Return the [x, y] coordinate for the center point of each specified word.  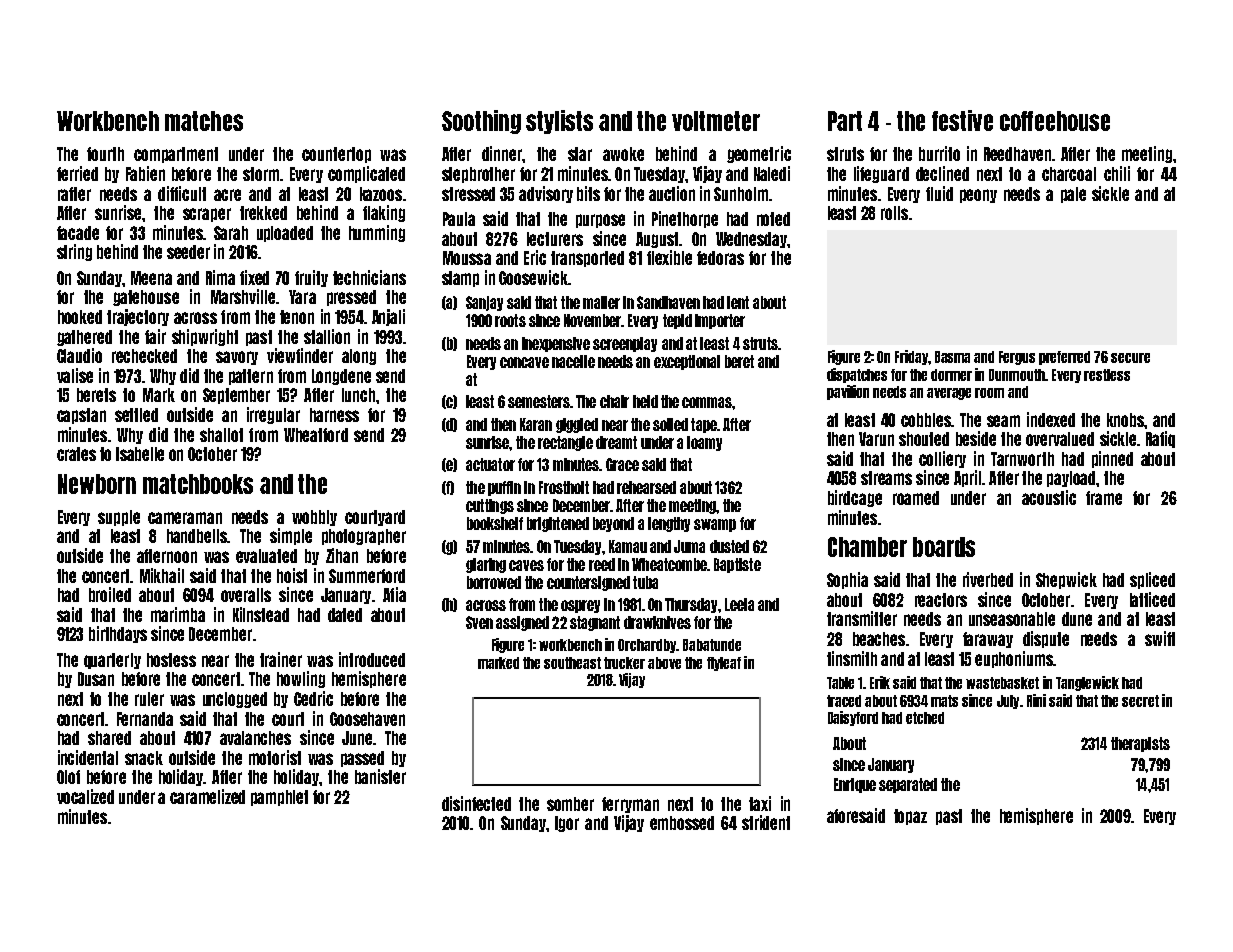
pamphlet [279, 798]
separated [908, 785]
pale [1073, 195]
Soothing [481, 122]
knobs [1125, 420]
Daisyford [853, 718]
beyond [613, 524]
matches [204, 121]
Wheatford [316, 435]
